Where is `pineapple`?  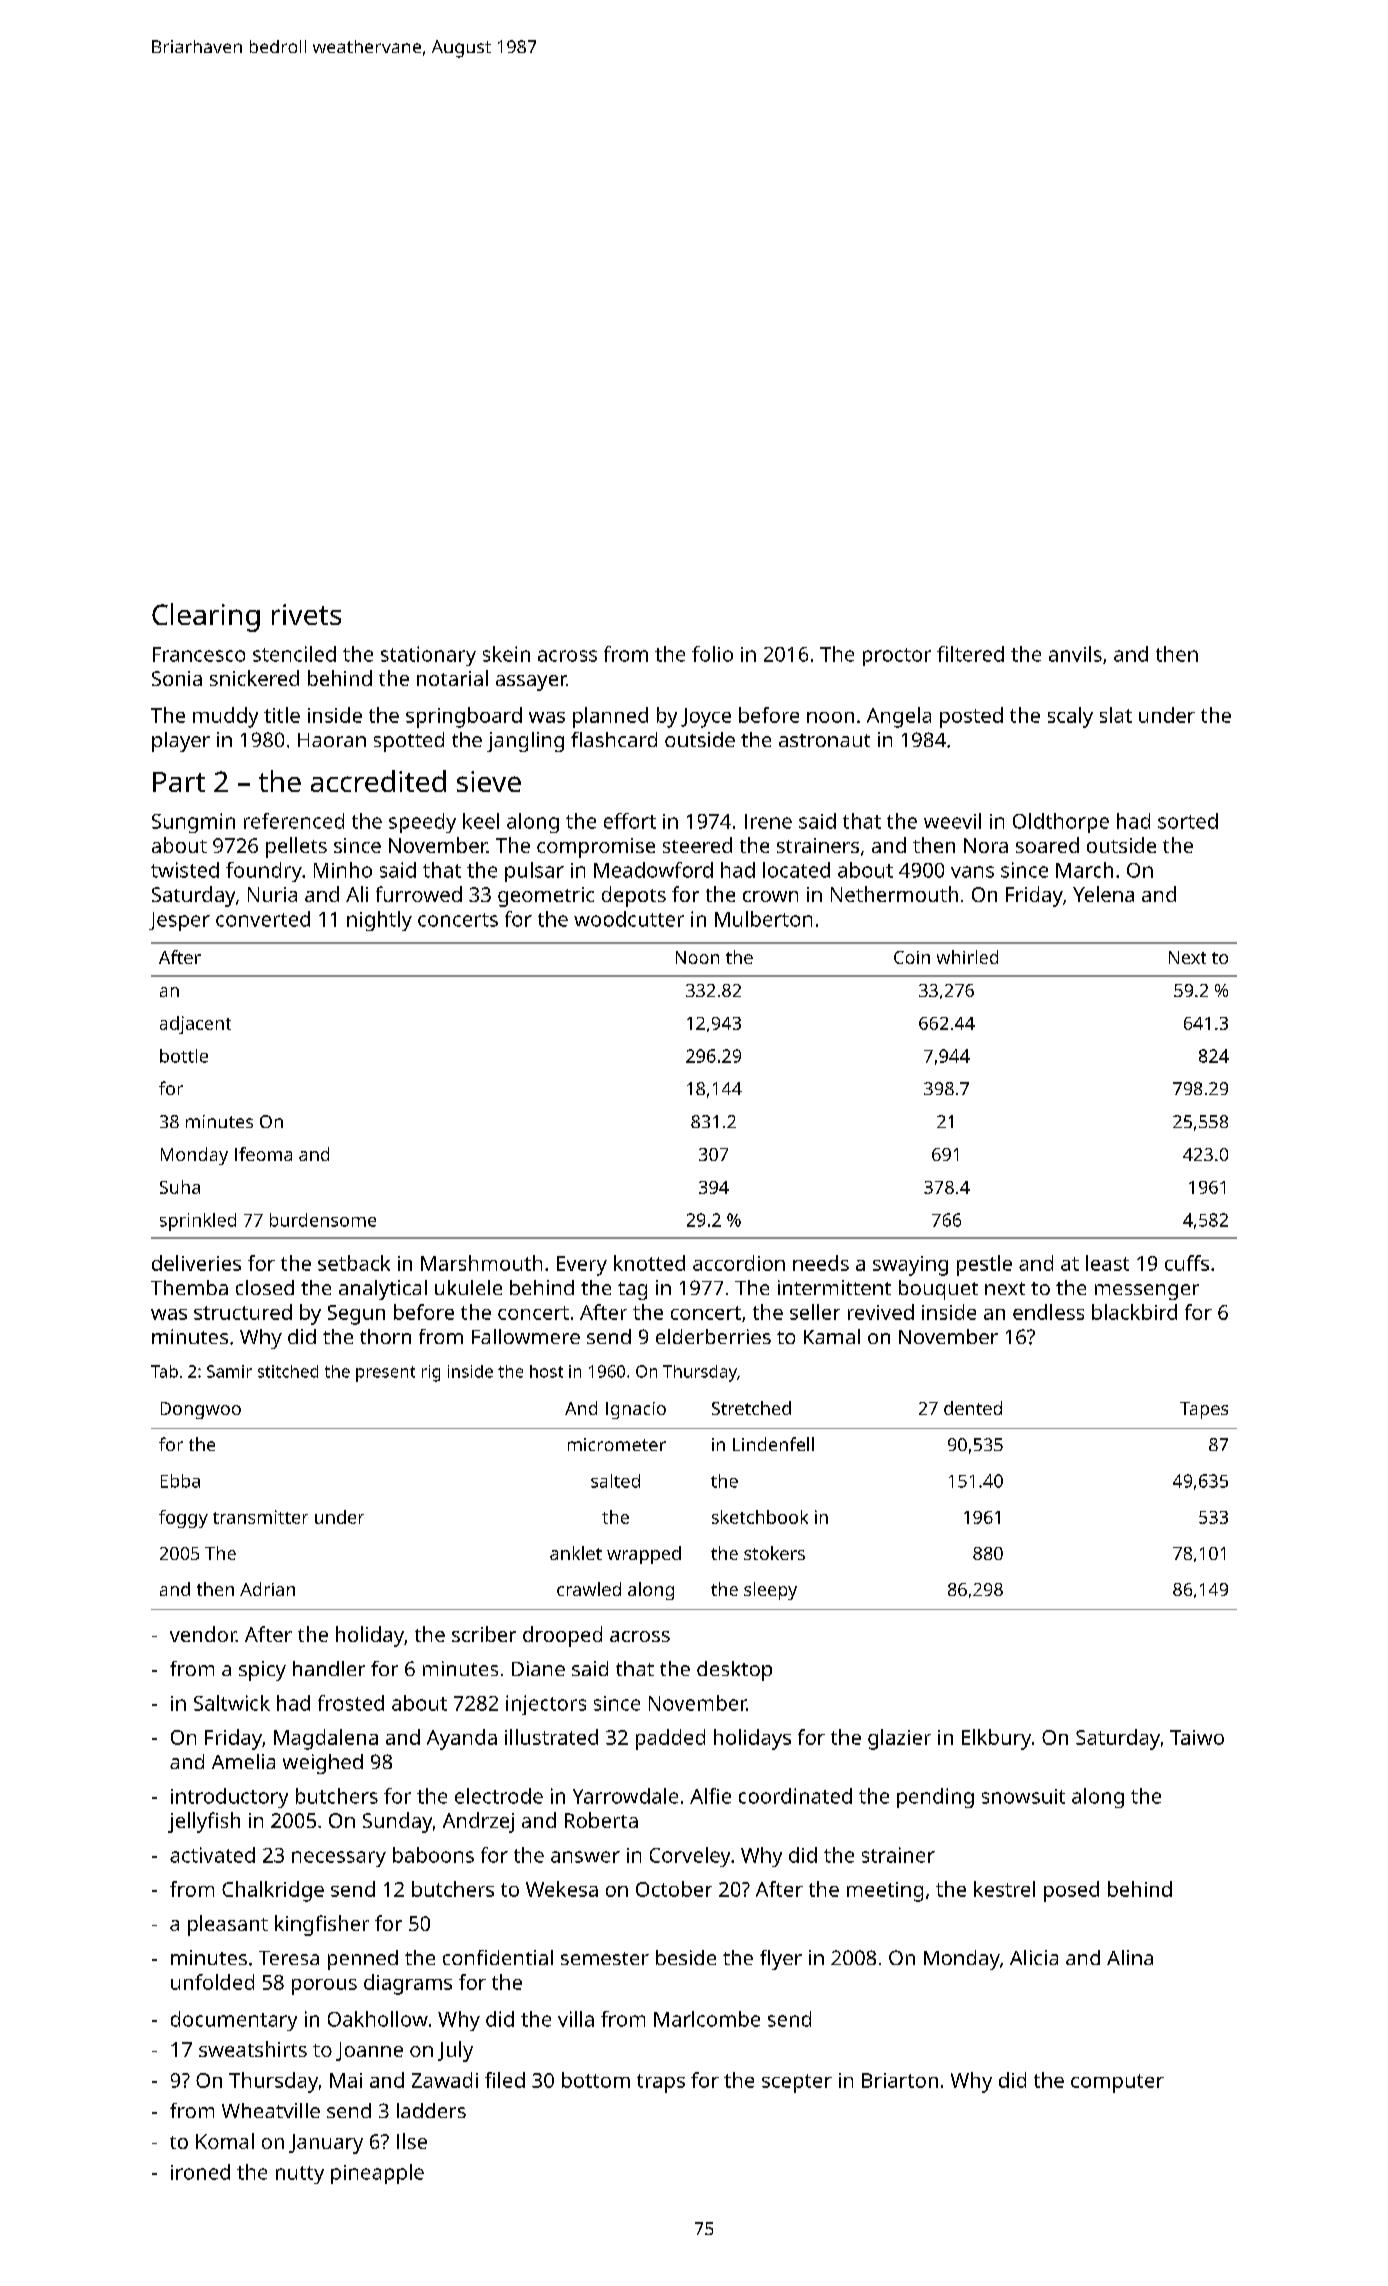 pineapple is located at coordinates (377, 2174).
